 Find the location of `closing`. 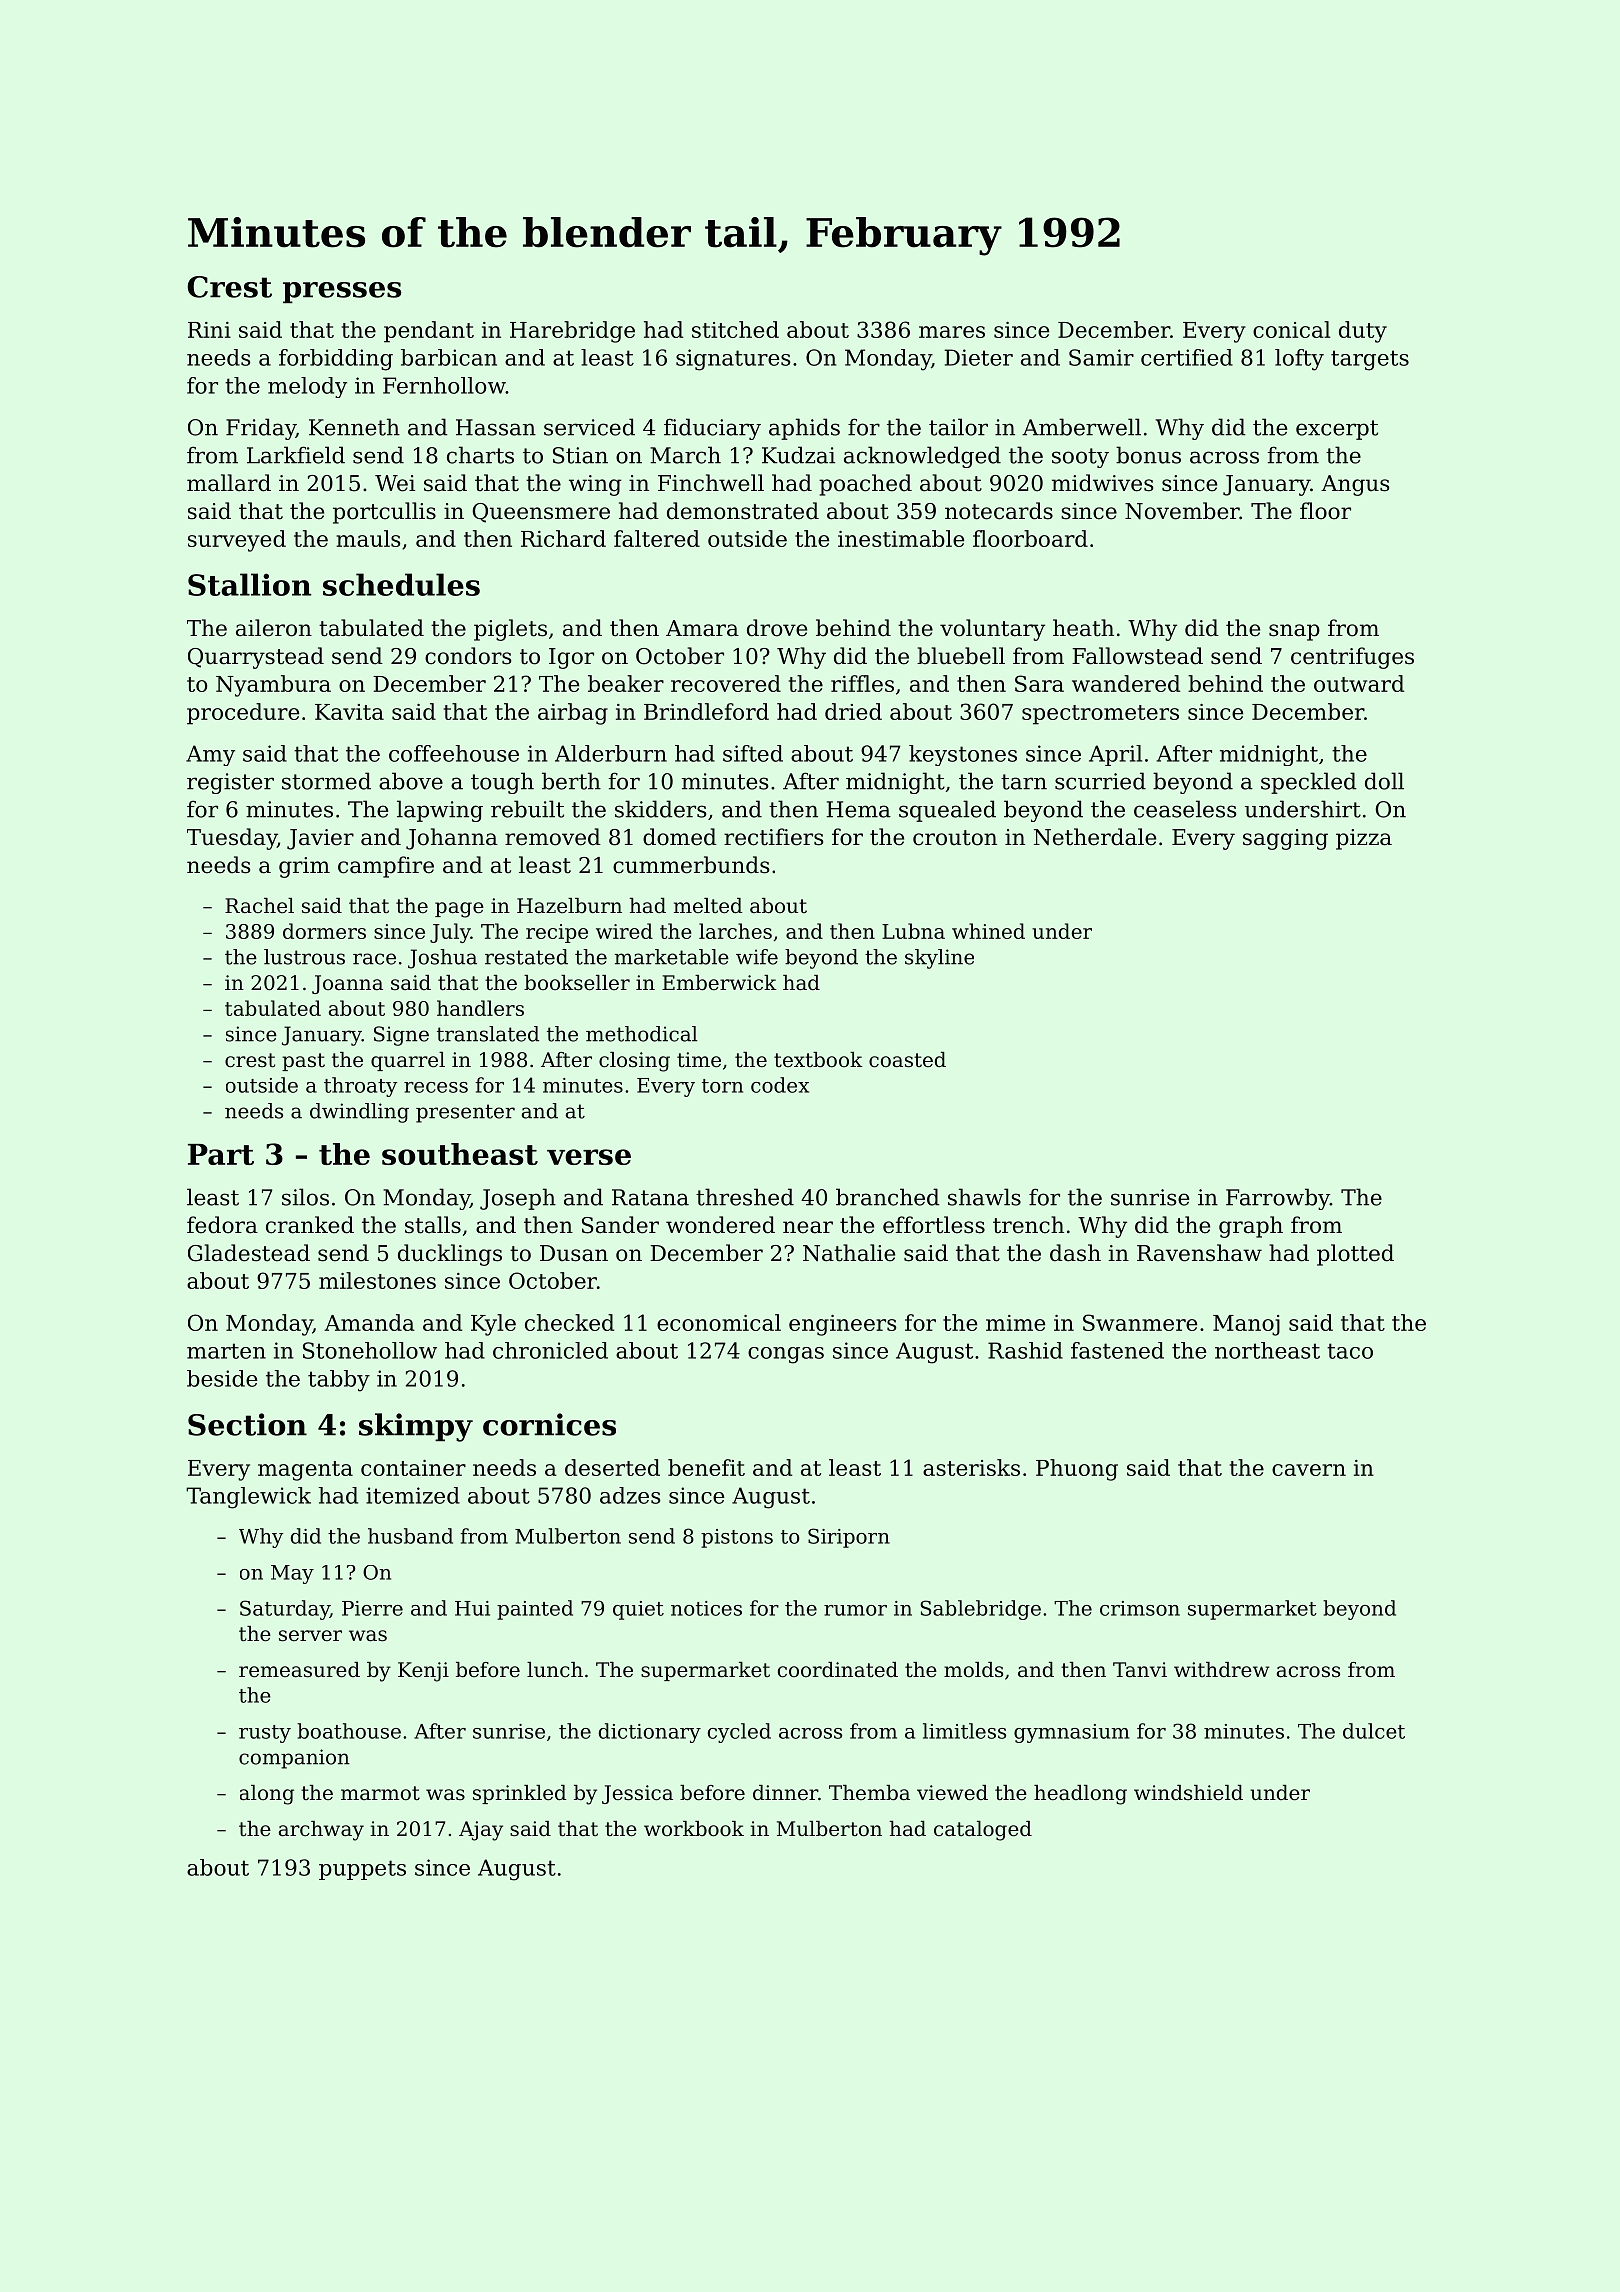

closing is located at coordinates (634, 1062).
